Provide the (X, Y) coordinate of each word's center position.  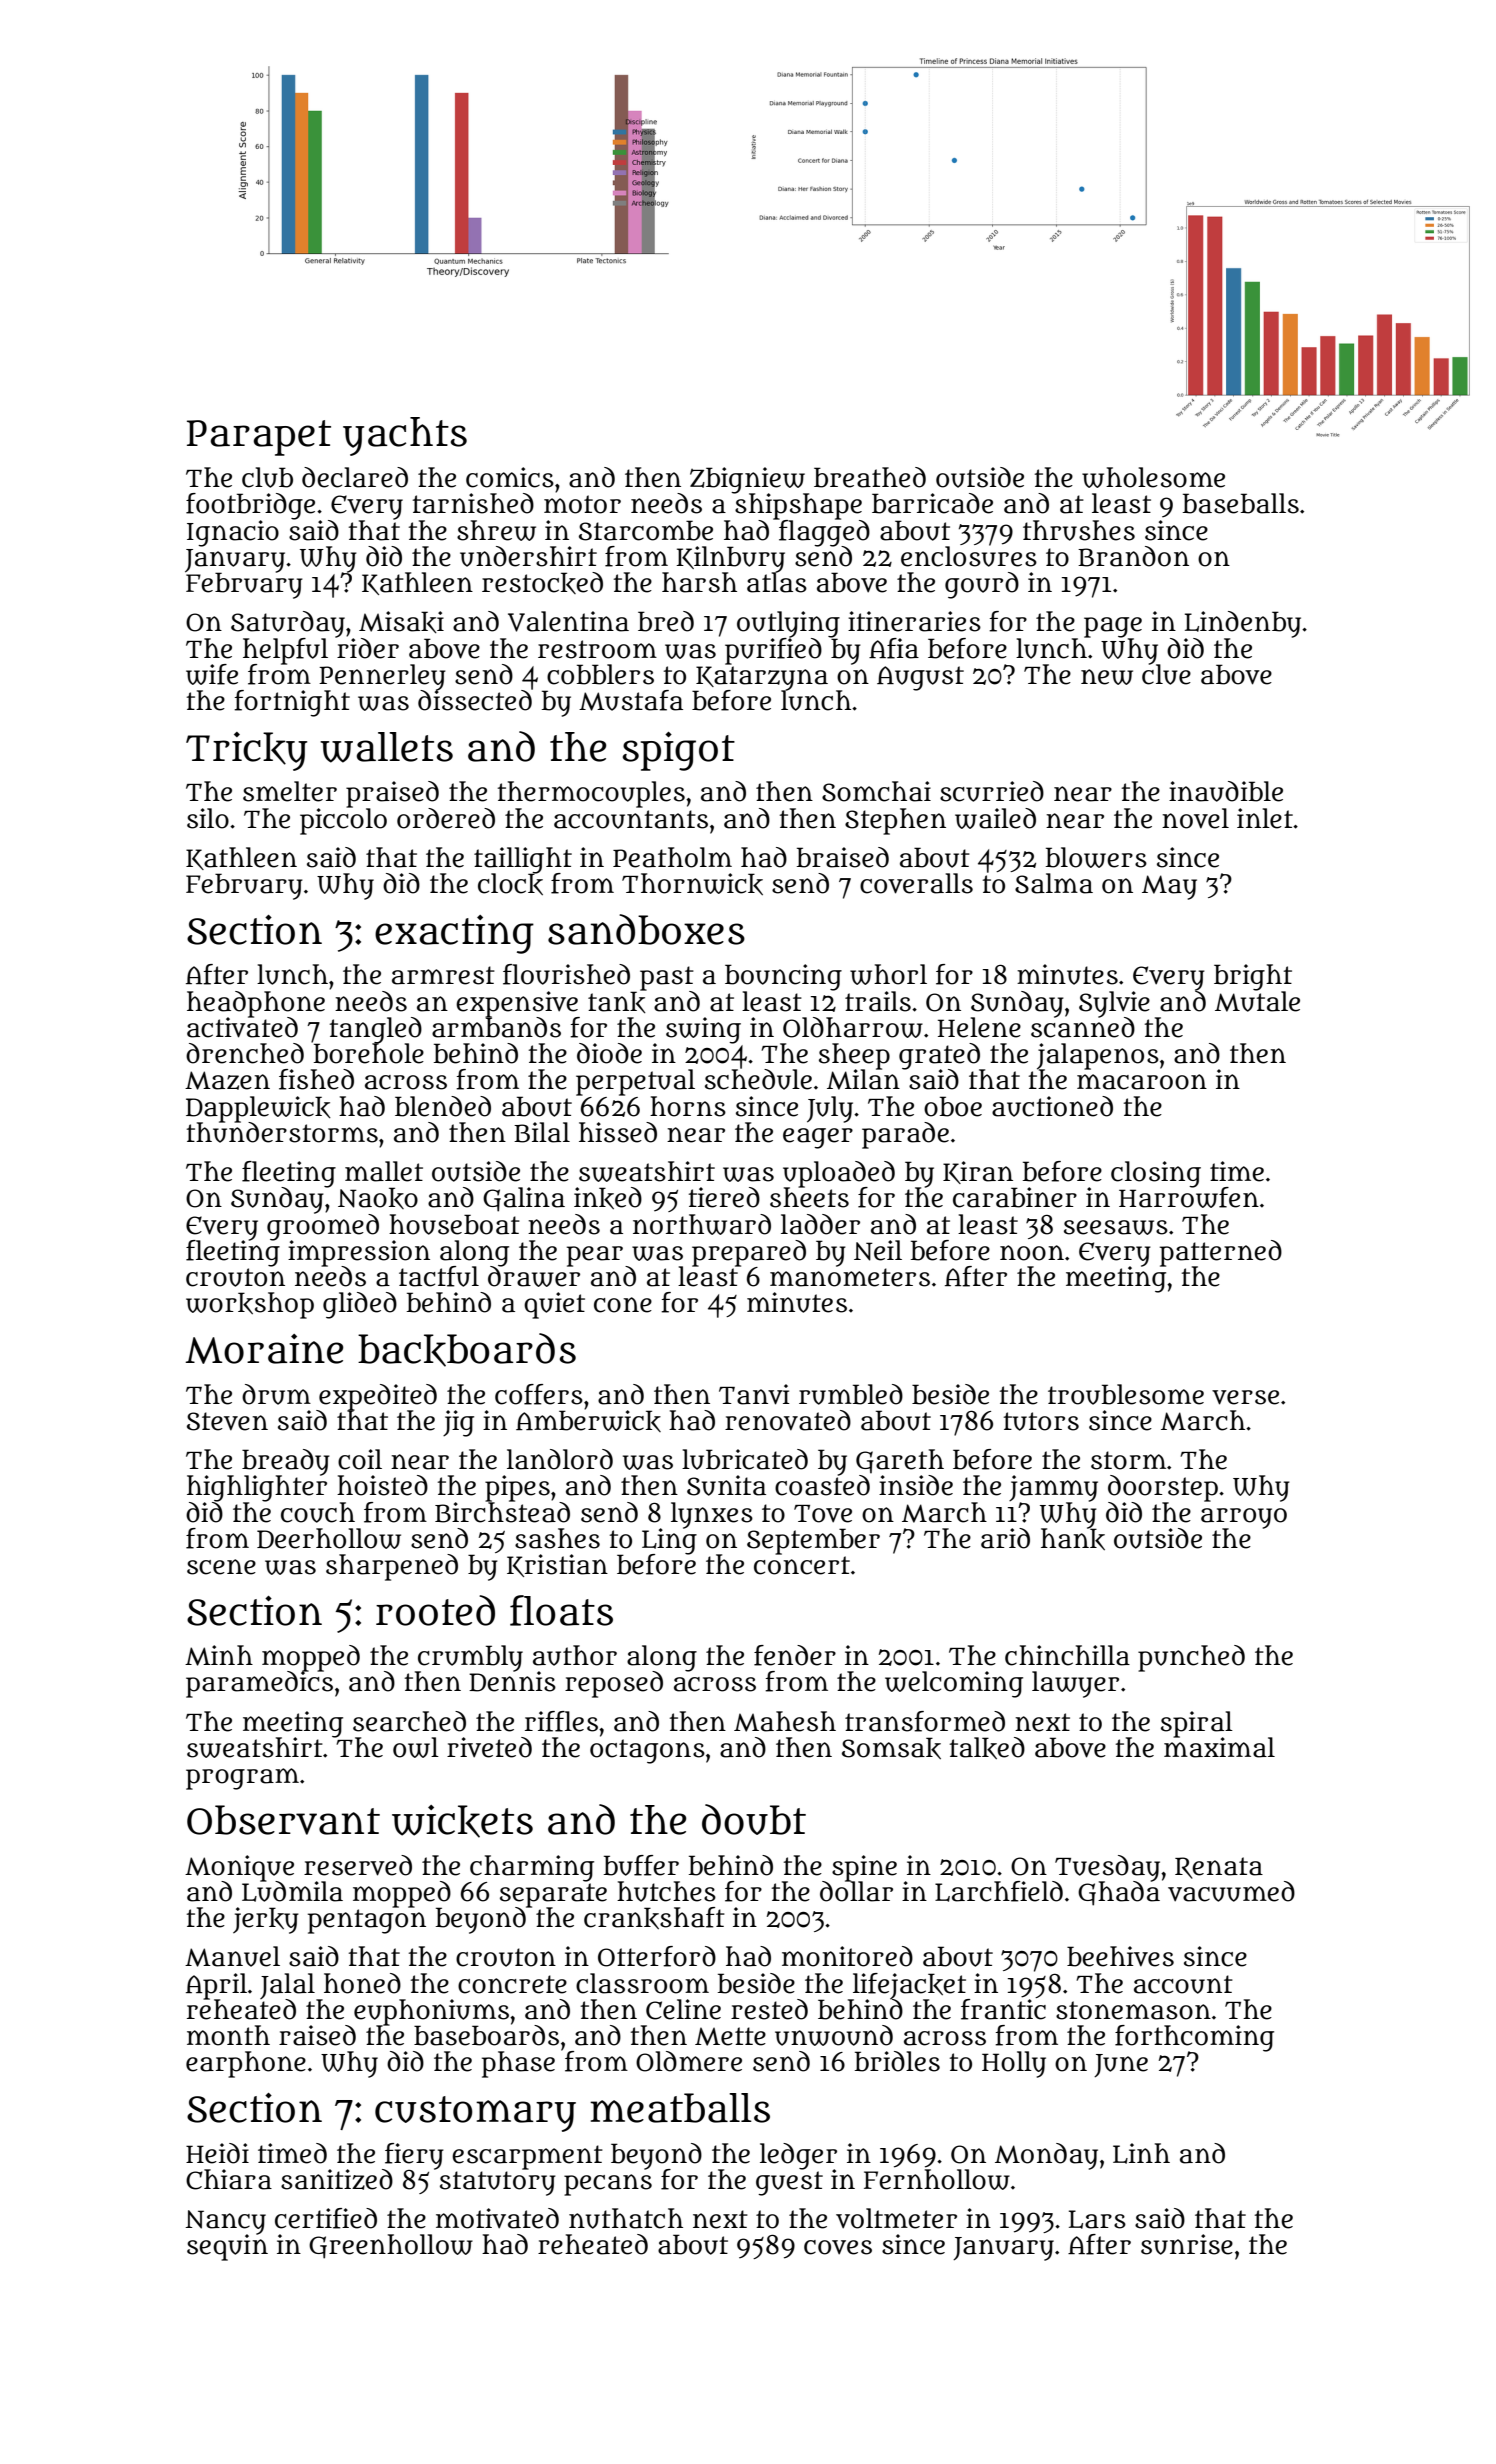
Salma (1054, 883)
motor (582, 504)
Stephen (895, 821)
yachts (405, 436)
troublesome (1126, 1394)
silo (208, 818)
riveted (489, 1747)
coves (838, 2247)
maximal (1219, 1747)
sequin (227, 2247)
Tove (823, 1514)
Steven (227, 1421)
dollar (856, 1891)
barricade (932, 503)
